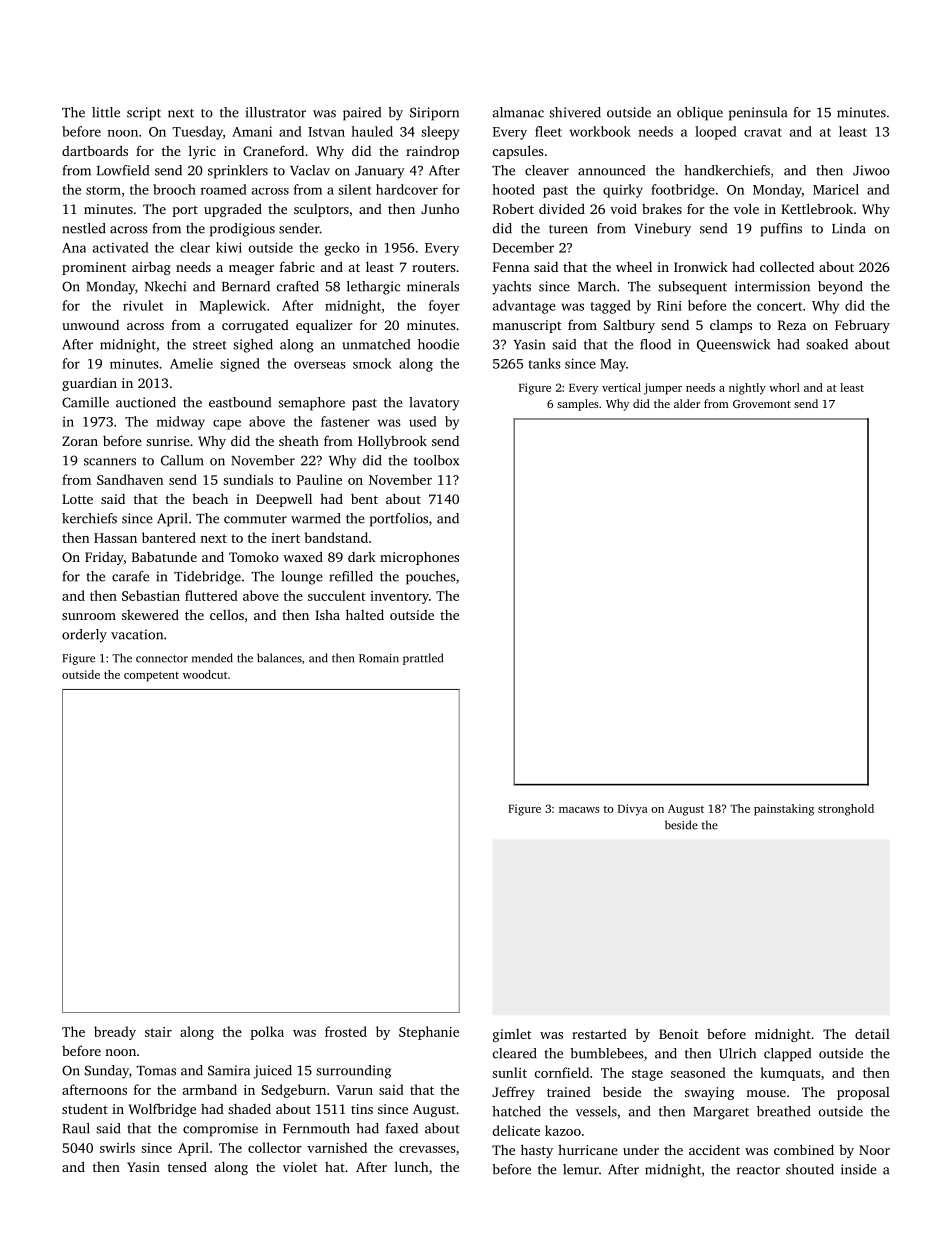 The width and height of the screenshot is (952, 1233). Describe the element at coordinates (84, 636) in the screenshot. I see `orderly` at that location.
